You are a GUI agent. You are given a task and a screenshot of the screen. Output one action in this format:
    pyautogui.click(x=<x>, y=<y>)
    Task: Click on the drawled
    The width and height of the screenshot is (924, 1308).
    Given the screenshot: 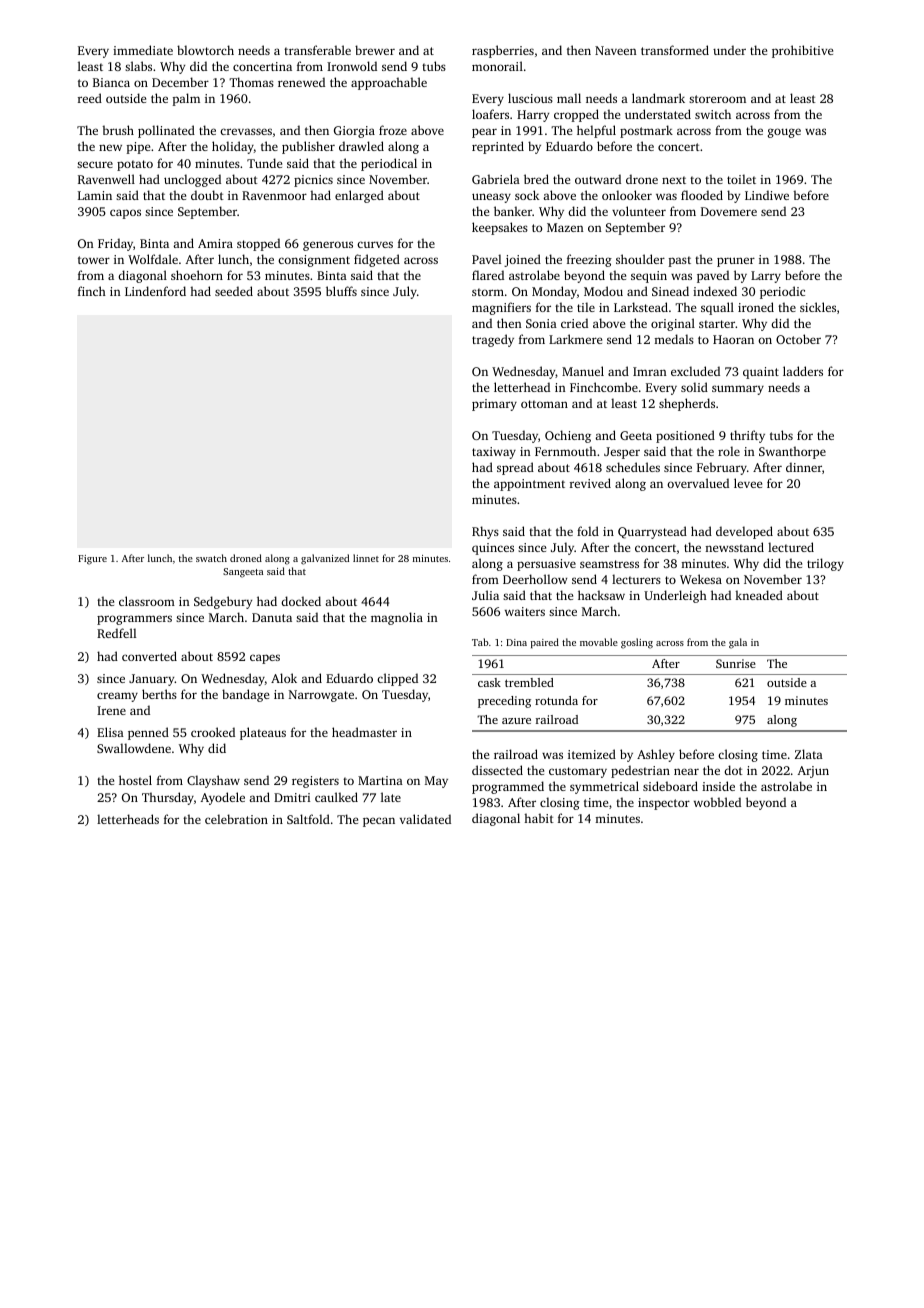 What is the action you would take?
    pyautogui.click(x=361, y=146)
